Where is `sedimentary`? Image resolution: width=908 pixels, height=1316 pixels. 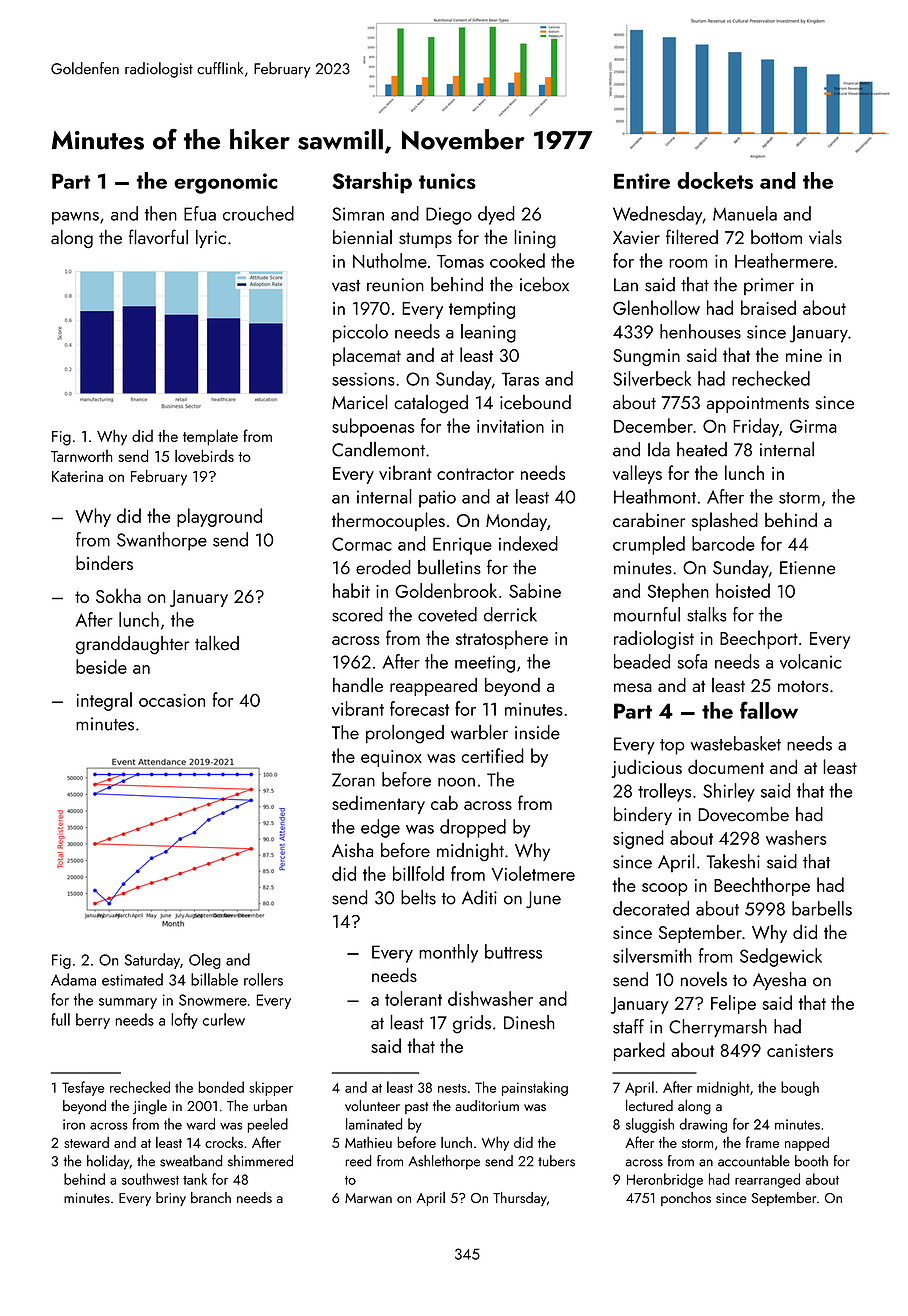
sedimentary is located at coordinates (378, 804).
